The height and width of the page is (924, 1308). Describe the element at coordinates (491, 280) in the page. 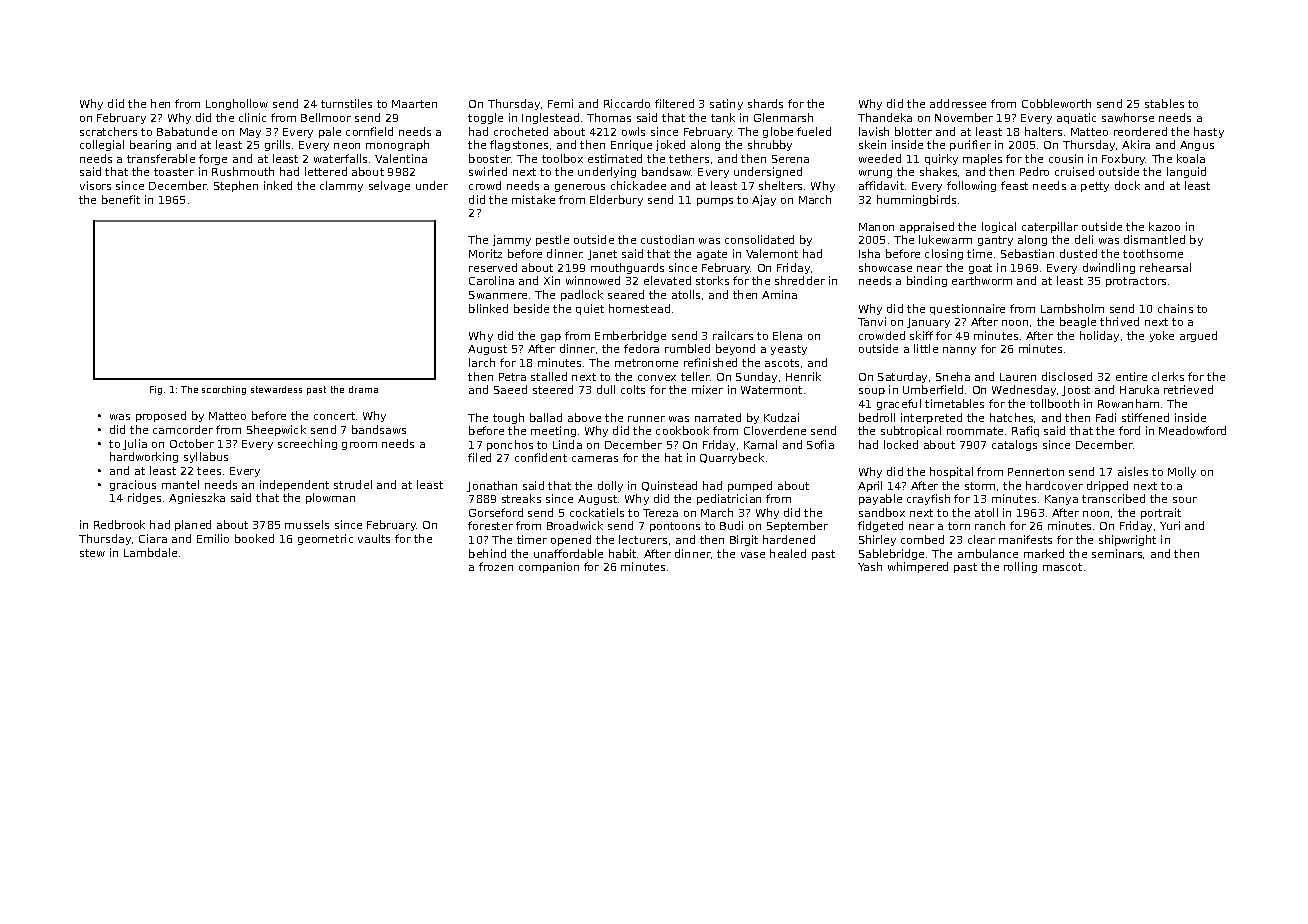

I see `Carolina` at that location.
